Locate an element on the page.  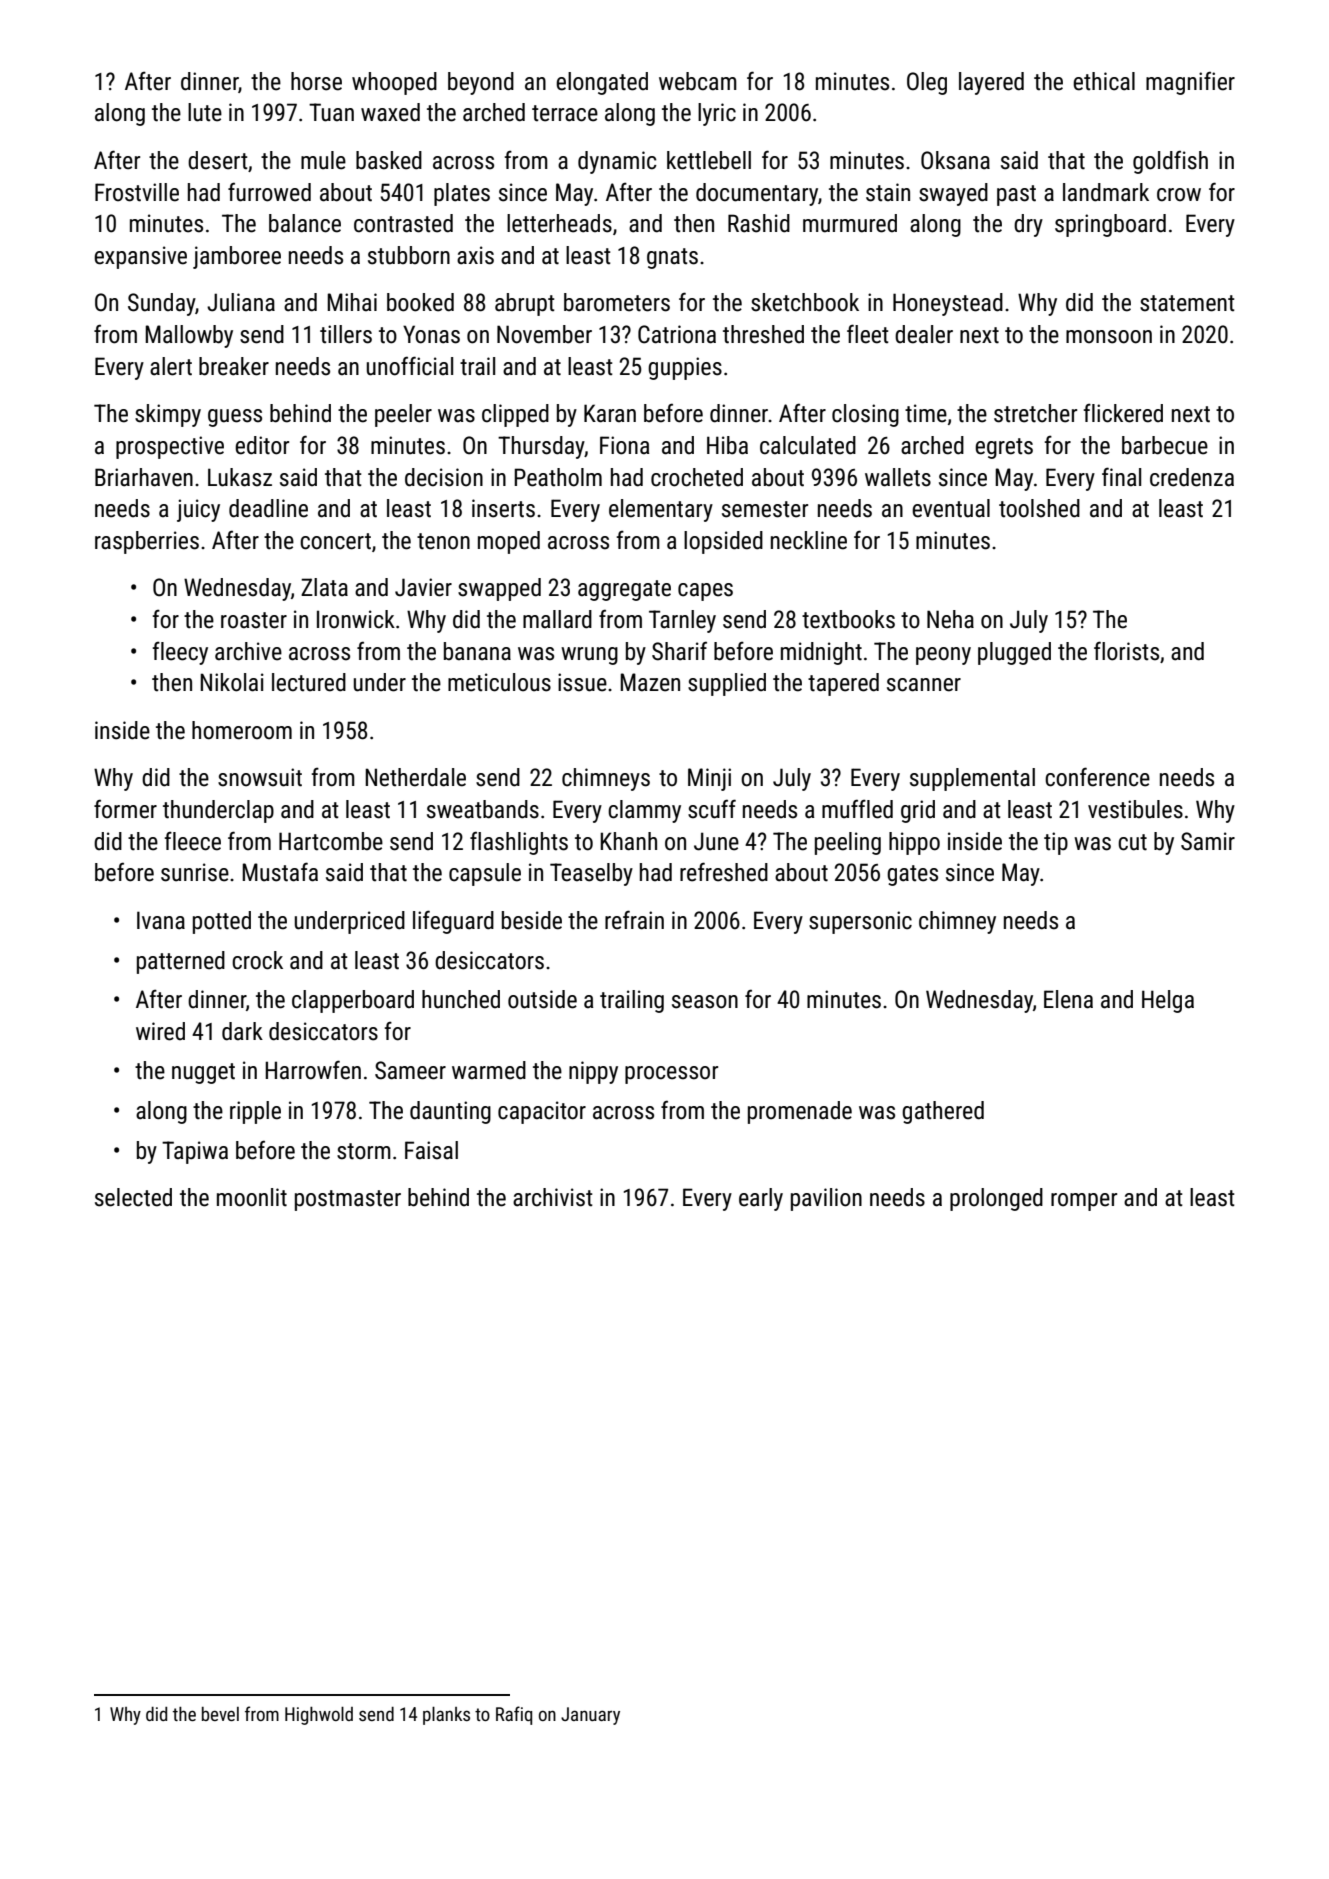
roaster is located at coordinates (254, 620).
